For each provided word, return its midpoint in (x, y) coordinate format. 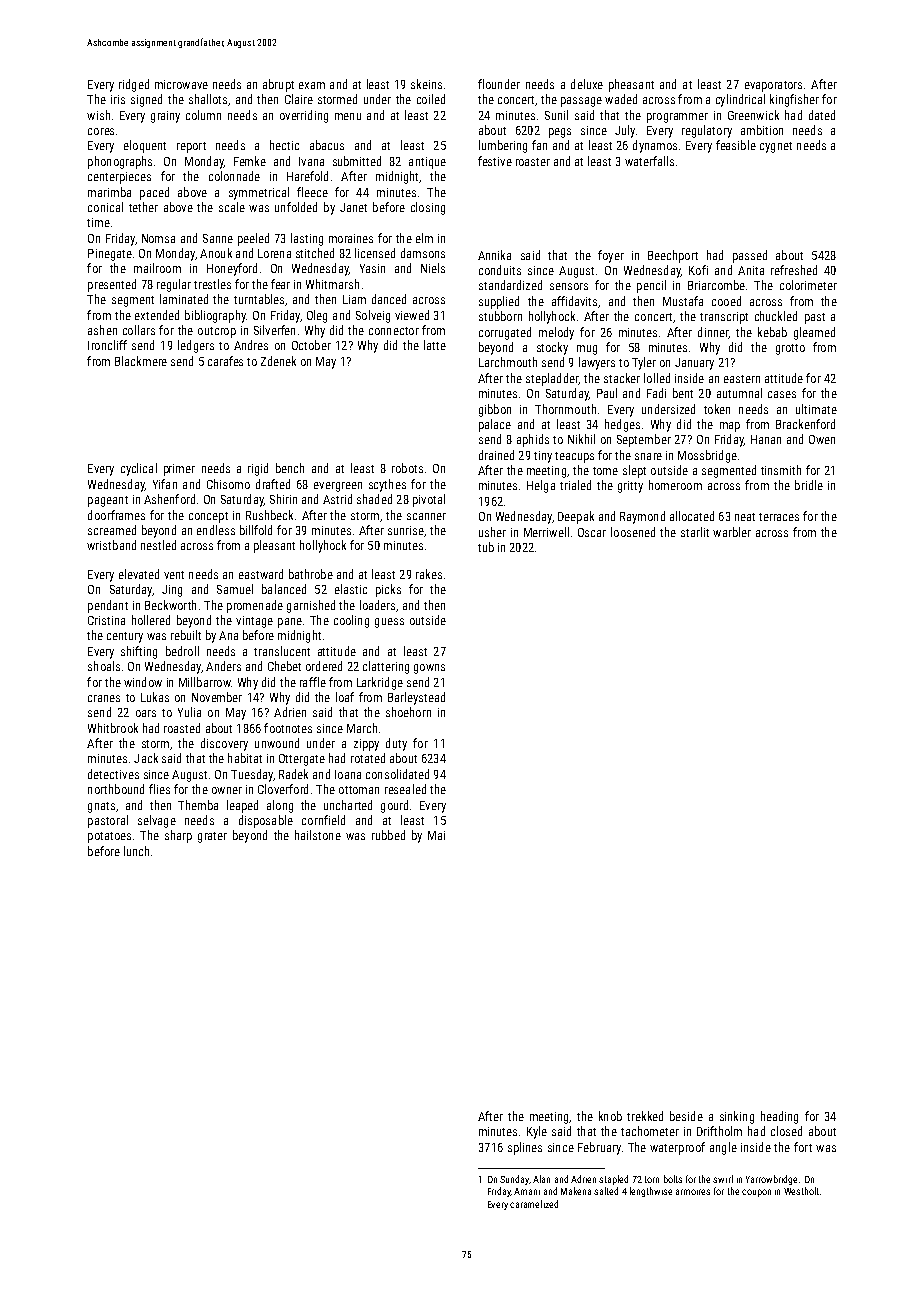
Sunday (514, 1180)
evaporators (773, 86)
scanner (426, 516)
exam (312, 85)
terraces (779, 517)
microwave (181, 84)
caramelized (534, 1204)
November (217, 697)
